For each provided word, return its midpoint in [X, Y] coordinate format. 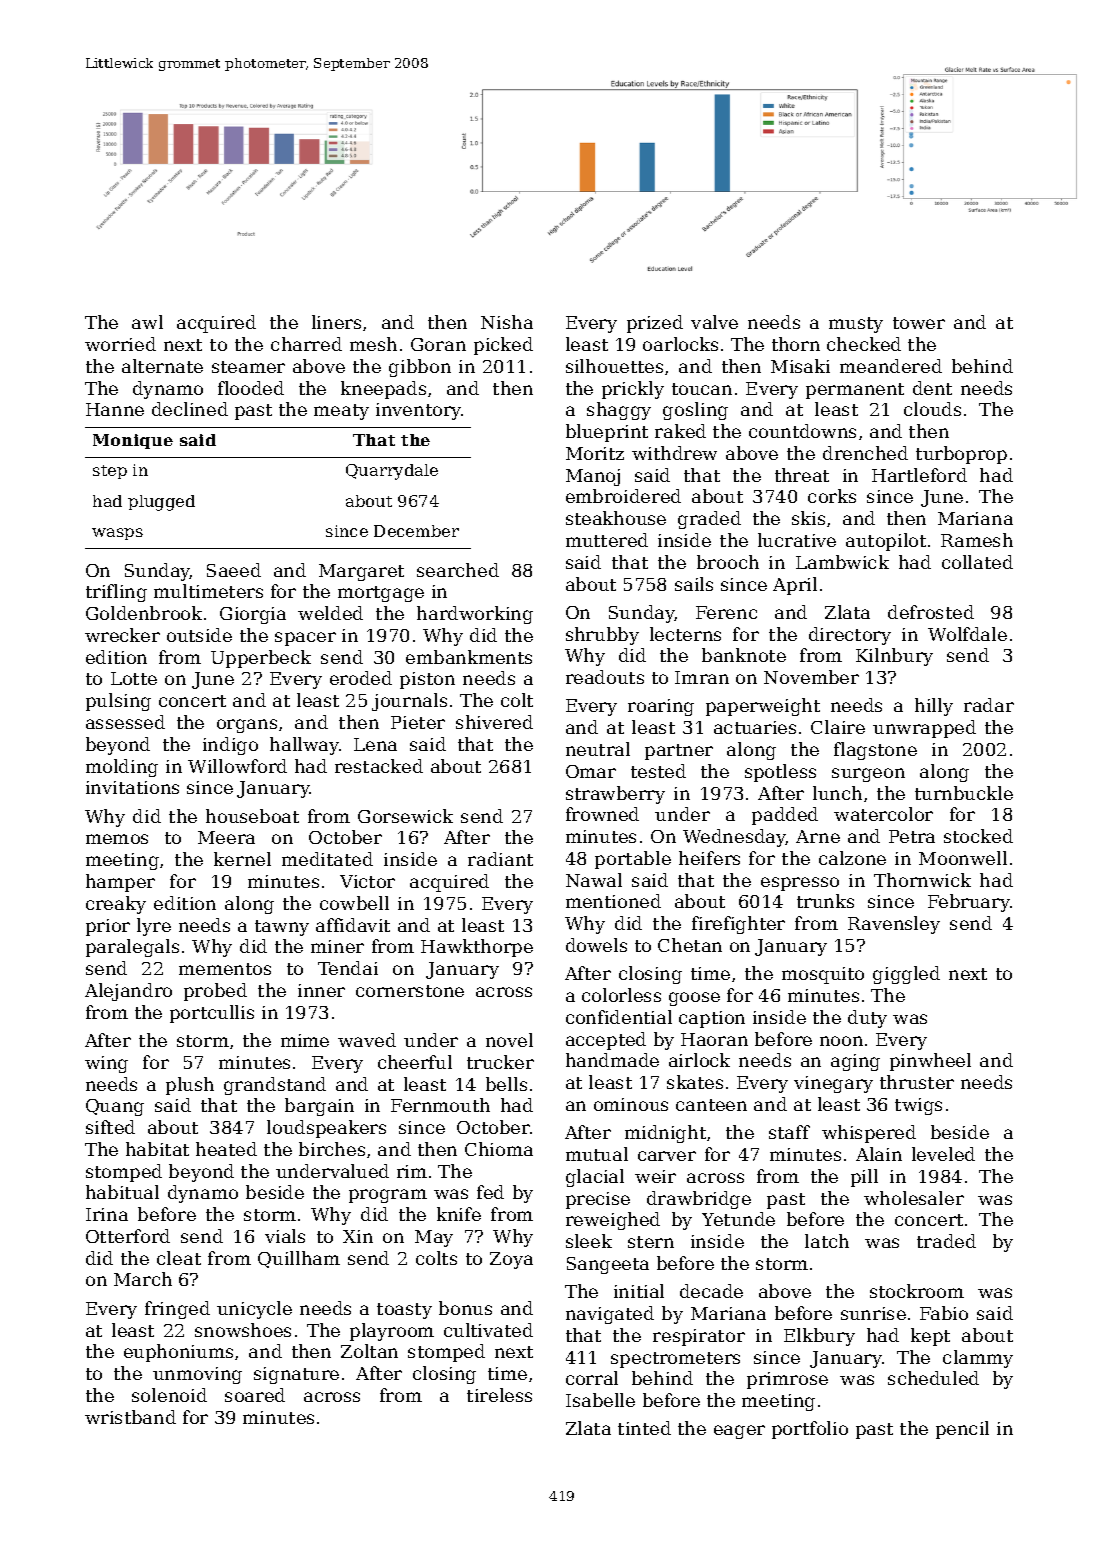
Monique [133, 441]
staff [789, 1132]
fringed [177, 1310]
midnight [665, 1134]
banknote [744, 655]
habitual [122, 1192]
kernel [242, 859]
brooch [728, 562]
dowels [596, 945]
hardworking [475, 615]
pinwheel [930, 1062]
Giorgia [253, 615]
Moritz [595, 453]
